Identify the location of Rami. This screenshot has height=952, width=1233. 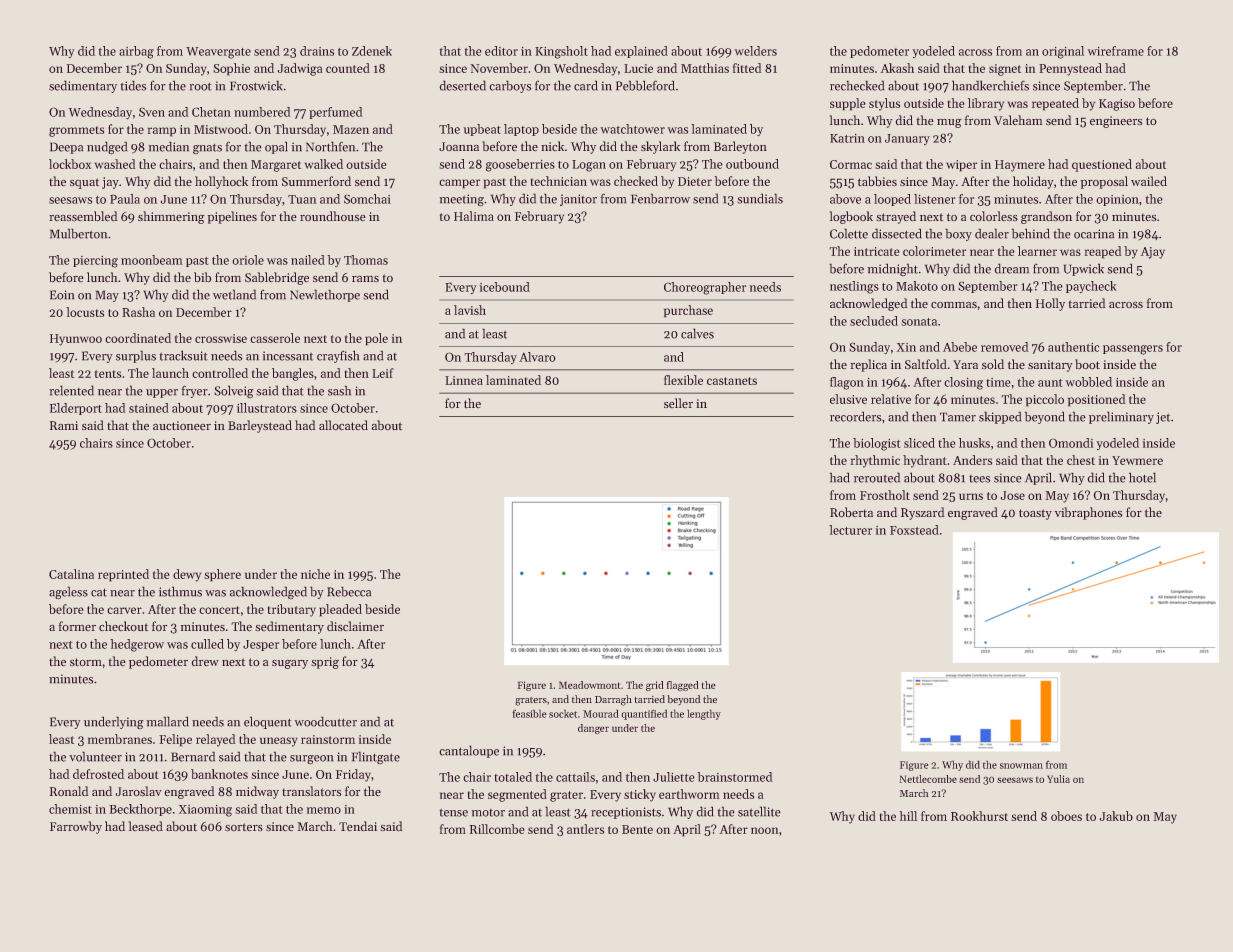
(64, 425).
